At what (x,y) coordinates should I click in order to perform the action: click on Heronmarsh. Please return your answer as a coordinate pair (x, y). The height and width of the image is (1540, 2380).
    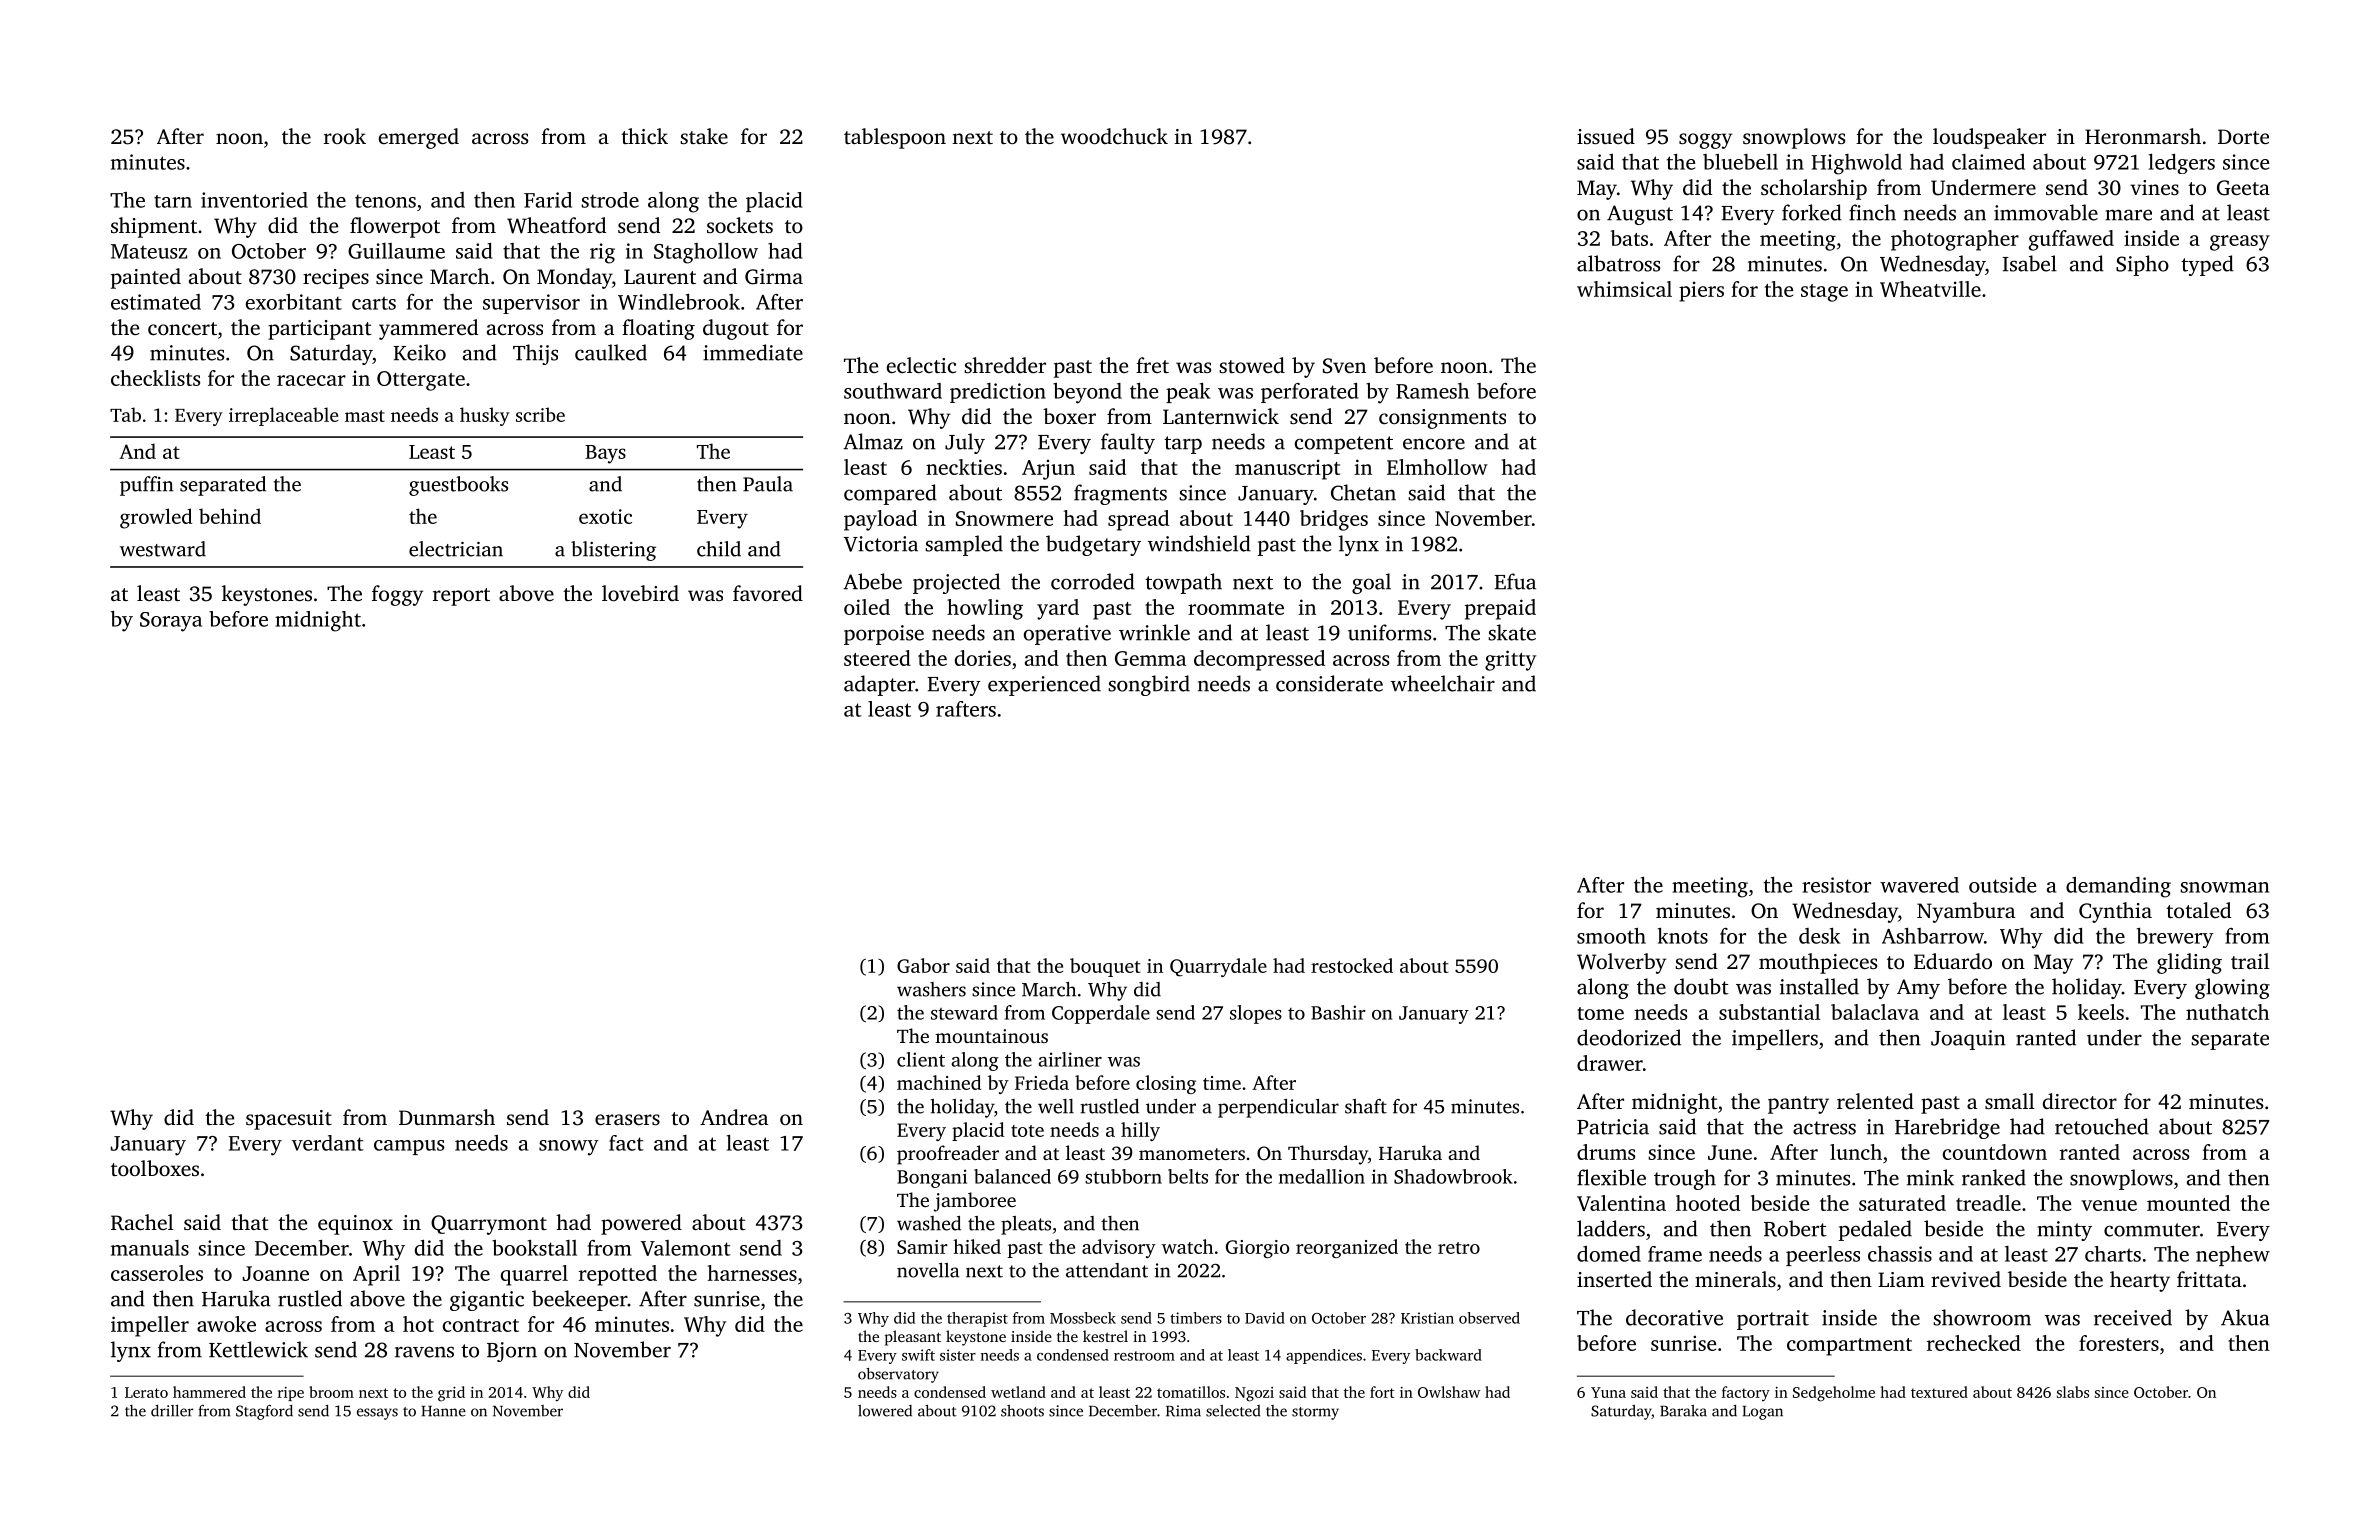
    Looking at the image, I should click on (2143, 136).
